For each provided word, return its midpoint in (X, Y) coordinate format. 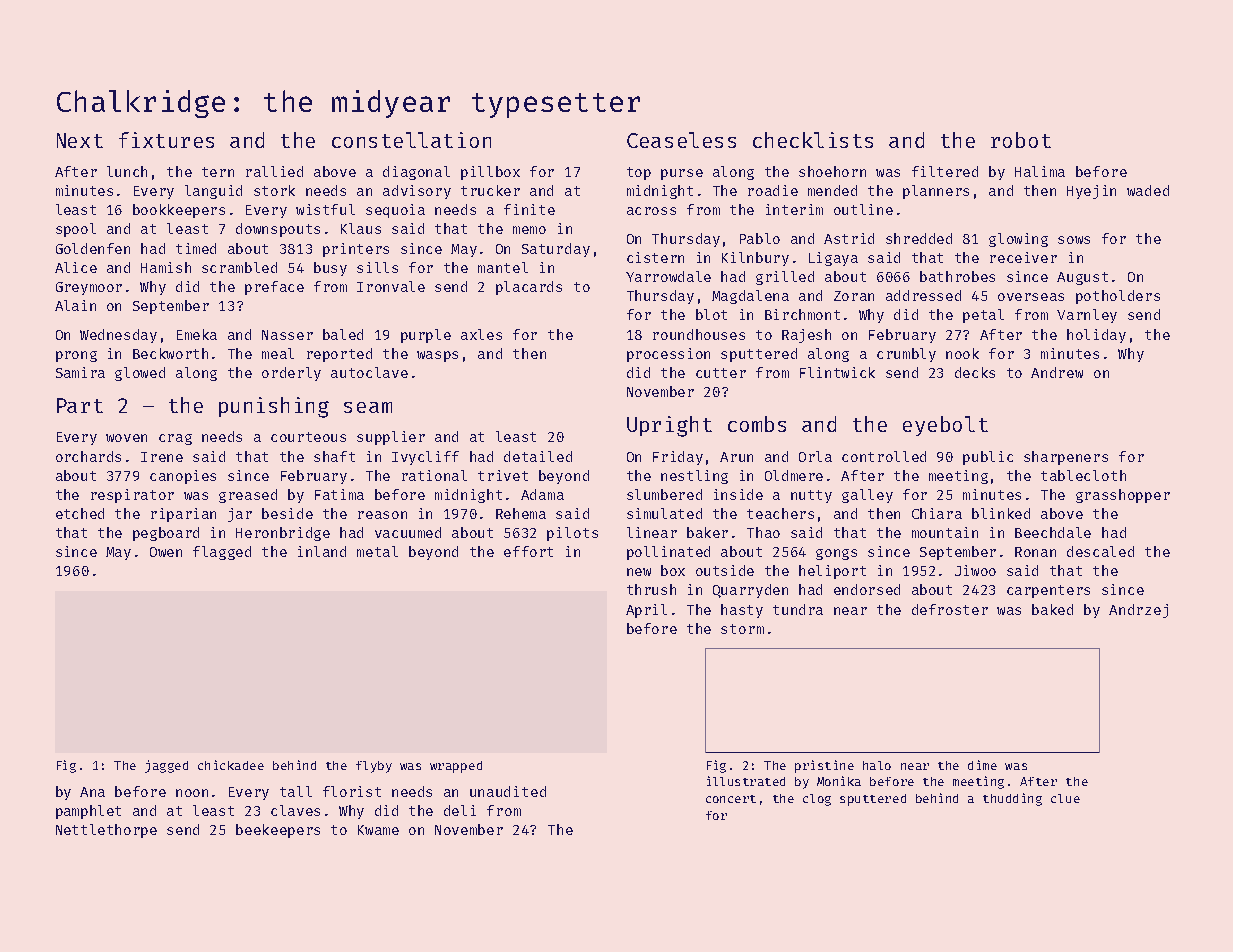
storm (742, 629)
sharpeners (1066, 458)
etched (80, 513)
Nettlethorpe (106, 831)
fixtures (166, 140)
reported (339, 355)
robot (1021, 140)
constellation (411, 140)
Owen (166, 552)
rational (434, 475)
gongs (836, 554)
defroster (950, 609)
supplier (391, 438)
